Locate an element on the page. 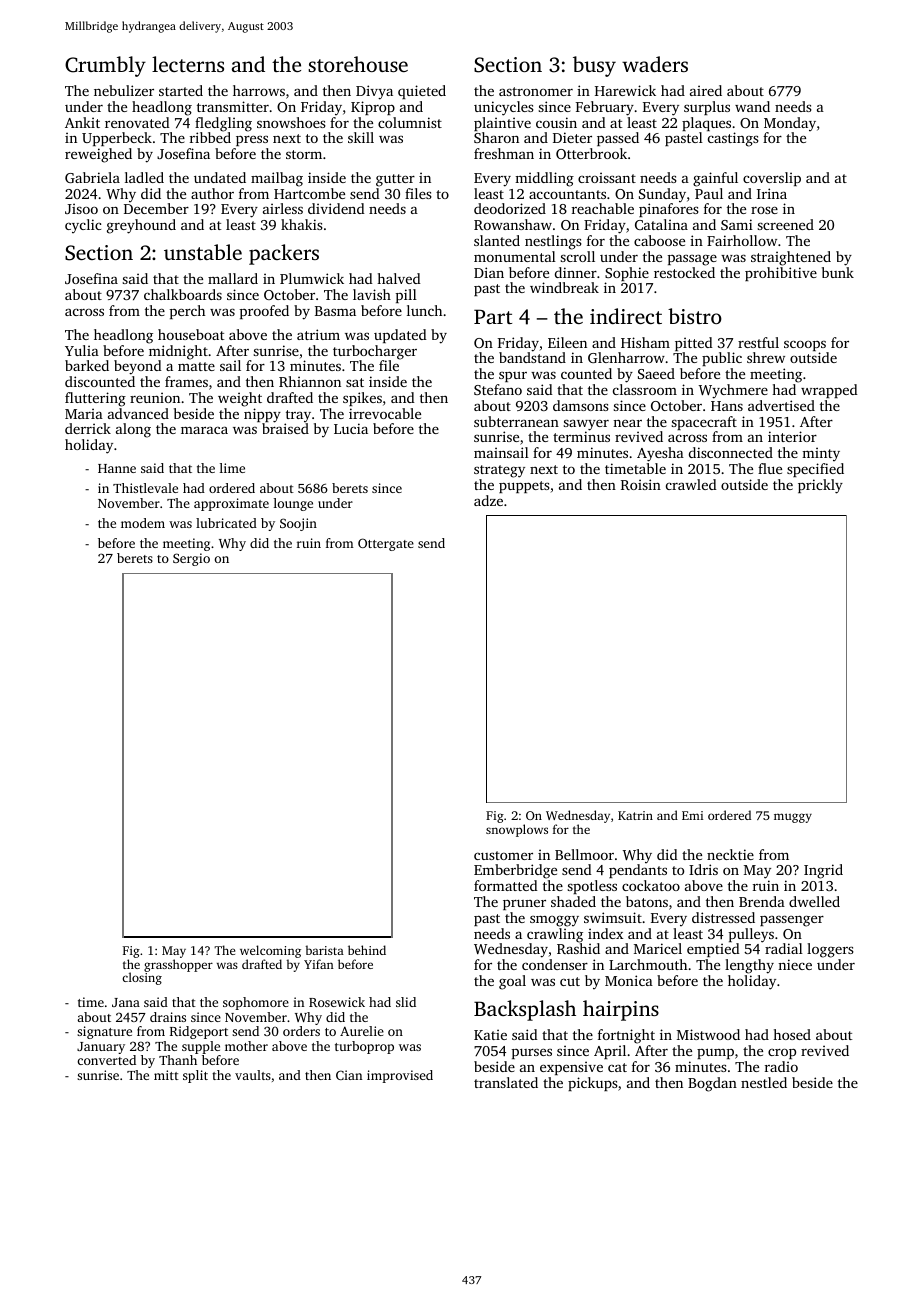 The height and width of the document is (1308, 924). quieted is located at coordinates (422, 92).
